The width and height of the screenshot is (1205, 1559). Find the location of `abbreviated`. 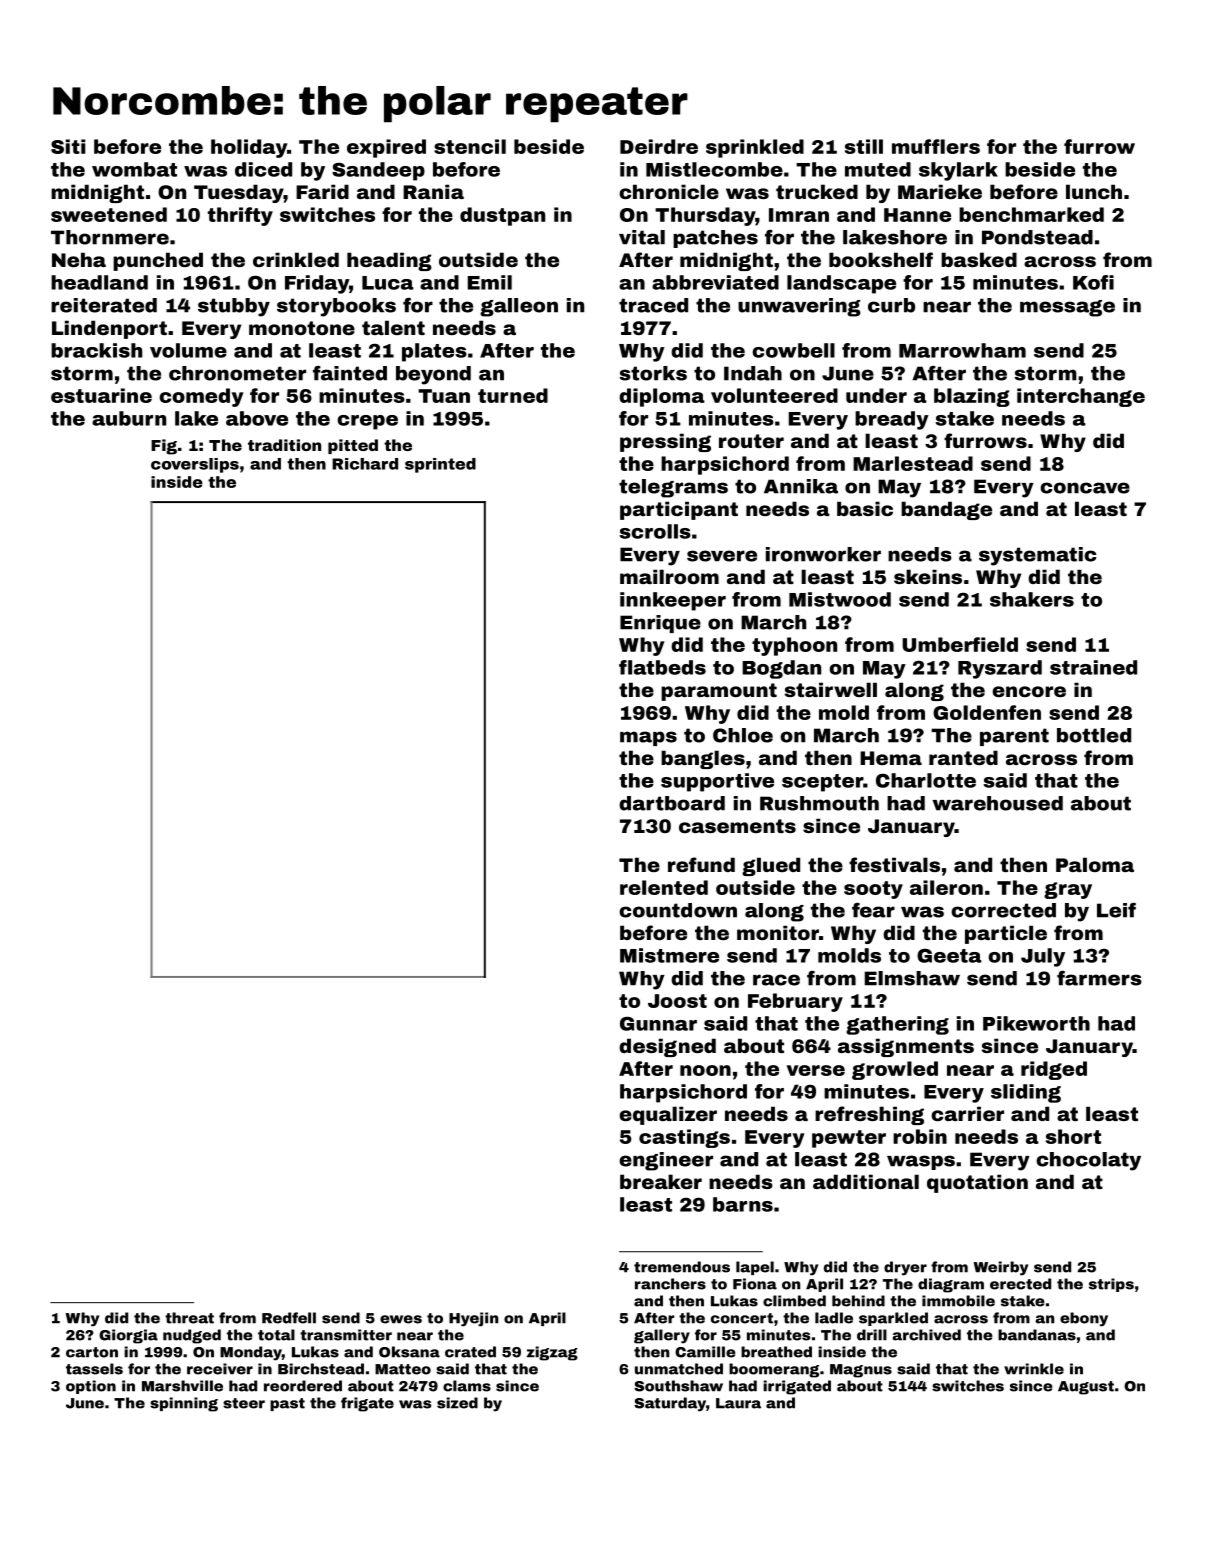

abbreviated is located at coordinates (715, 282).
